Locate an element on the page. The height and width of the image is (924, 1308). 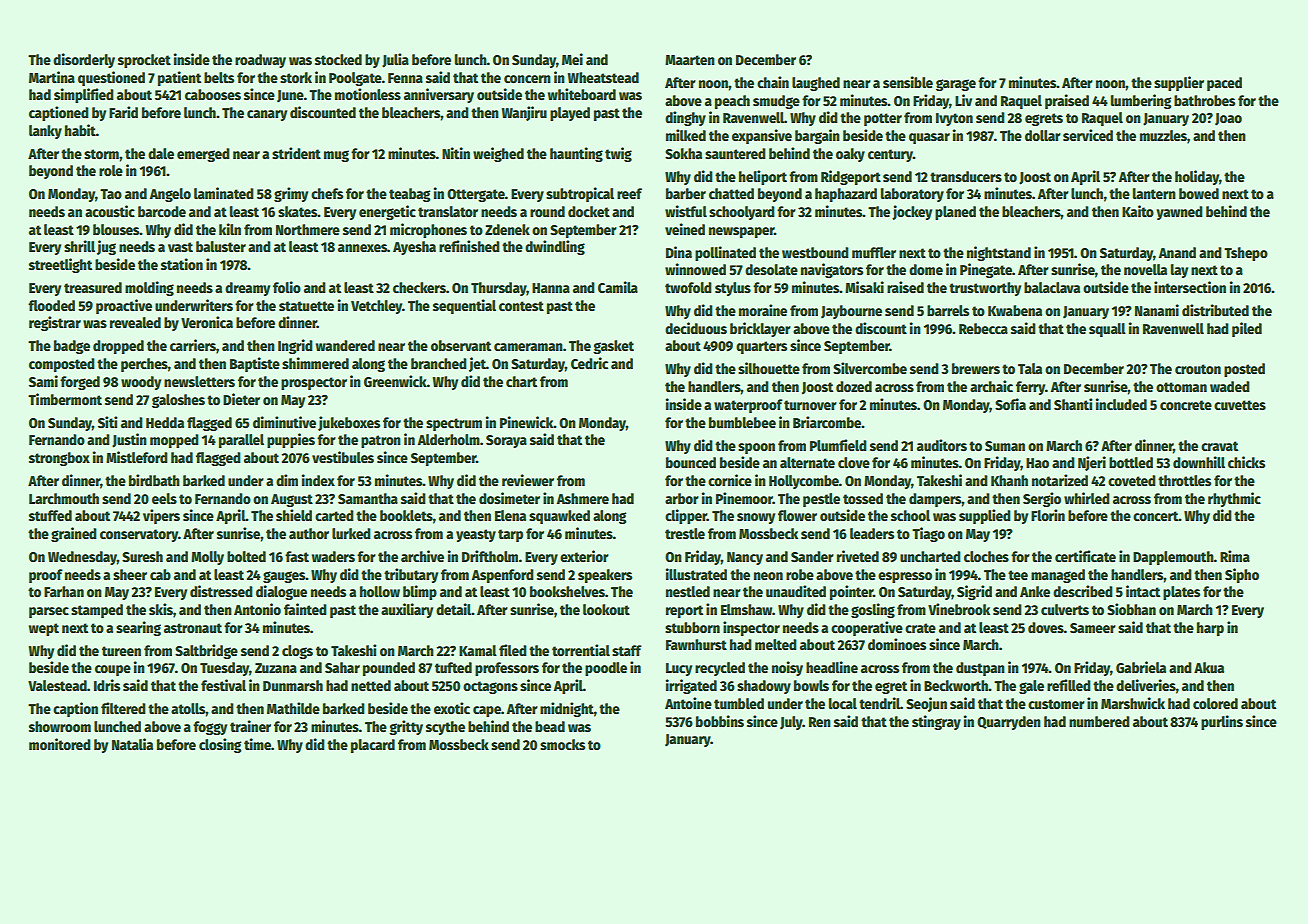
shrill is located at coordinates (79, 246).
